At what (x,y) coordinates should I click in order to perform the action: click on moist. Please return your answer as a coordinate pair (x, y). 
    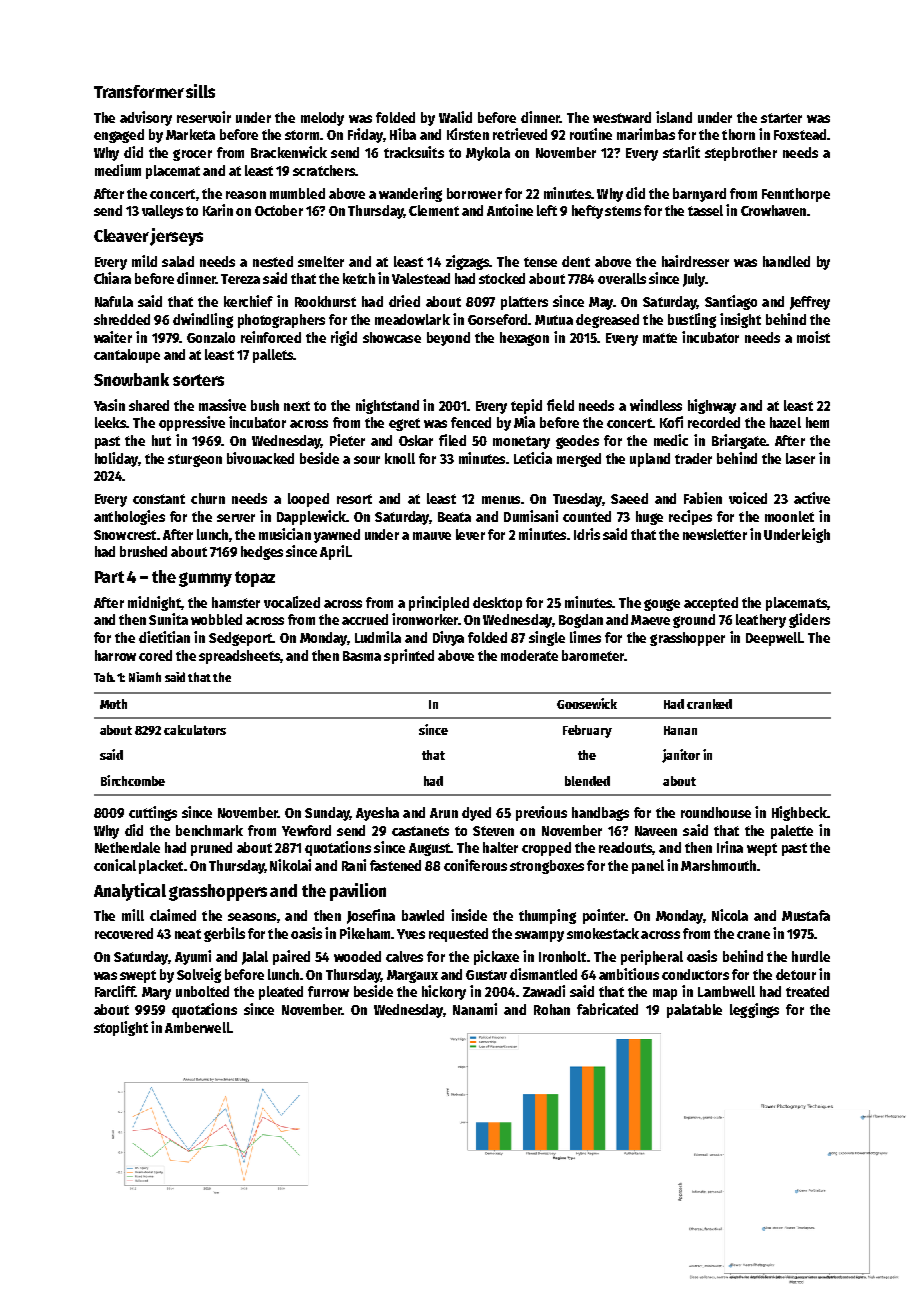
    Looking at the image, I should click on (813, 337).
